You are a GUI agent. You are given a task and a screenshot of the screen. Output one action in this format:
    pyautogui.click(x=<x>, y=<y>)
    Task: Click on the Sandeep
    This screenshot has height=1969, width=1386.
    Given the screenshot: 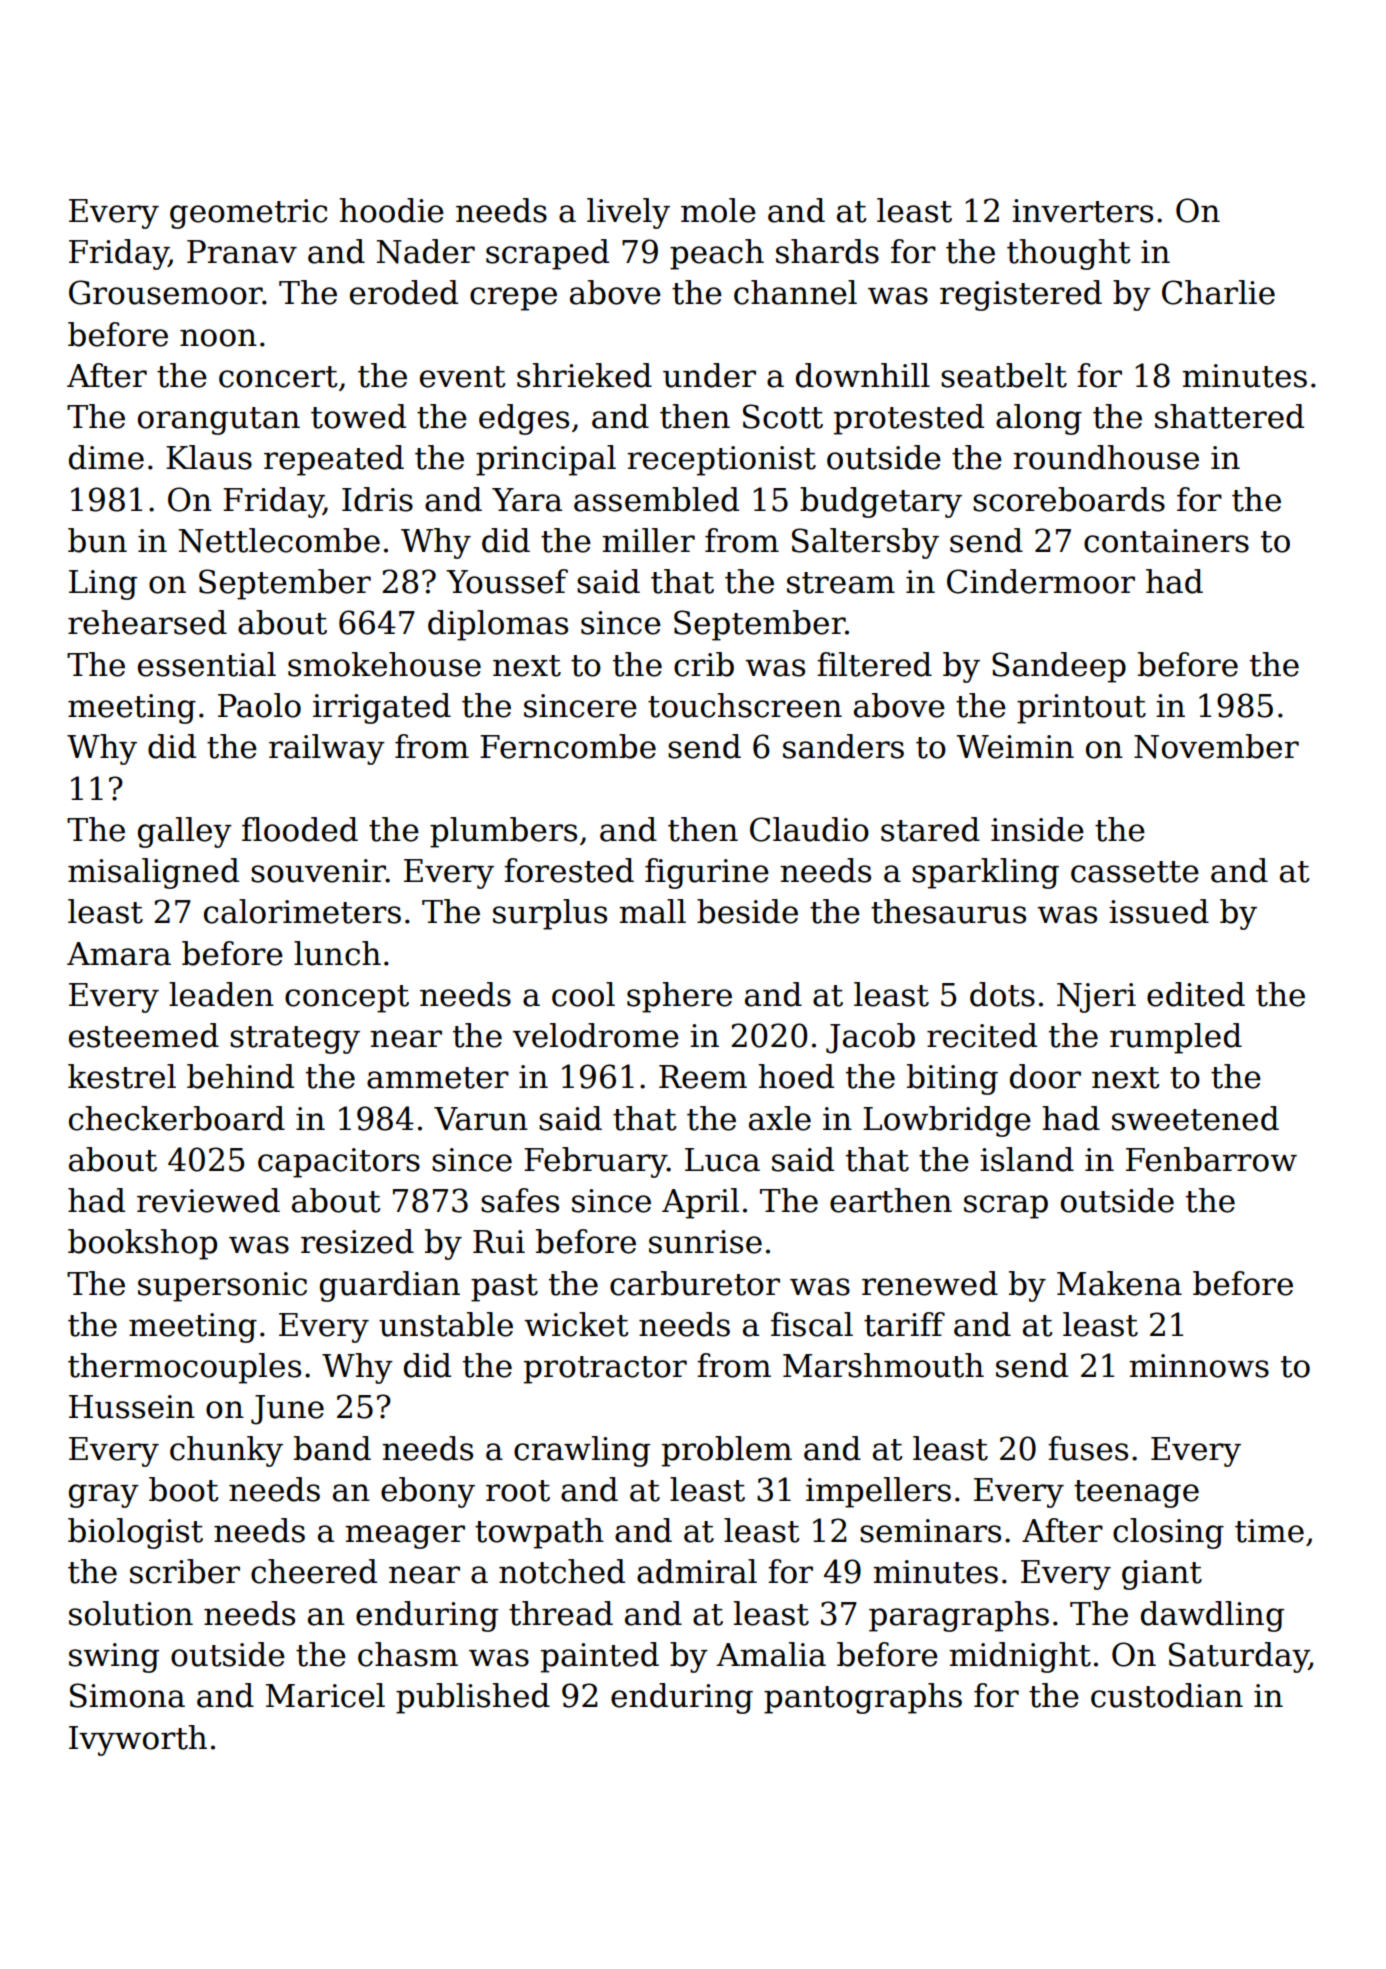 What is the action you would take?
    pyautogui.click(x=1059, y=667)
